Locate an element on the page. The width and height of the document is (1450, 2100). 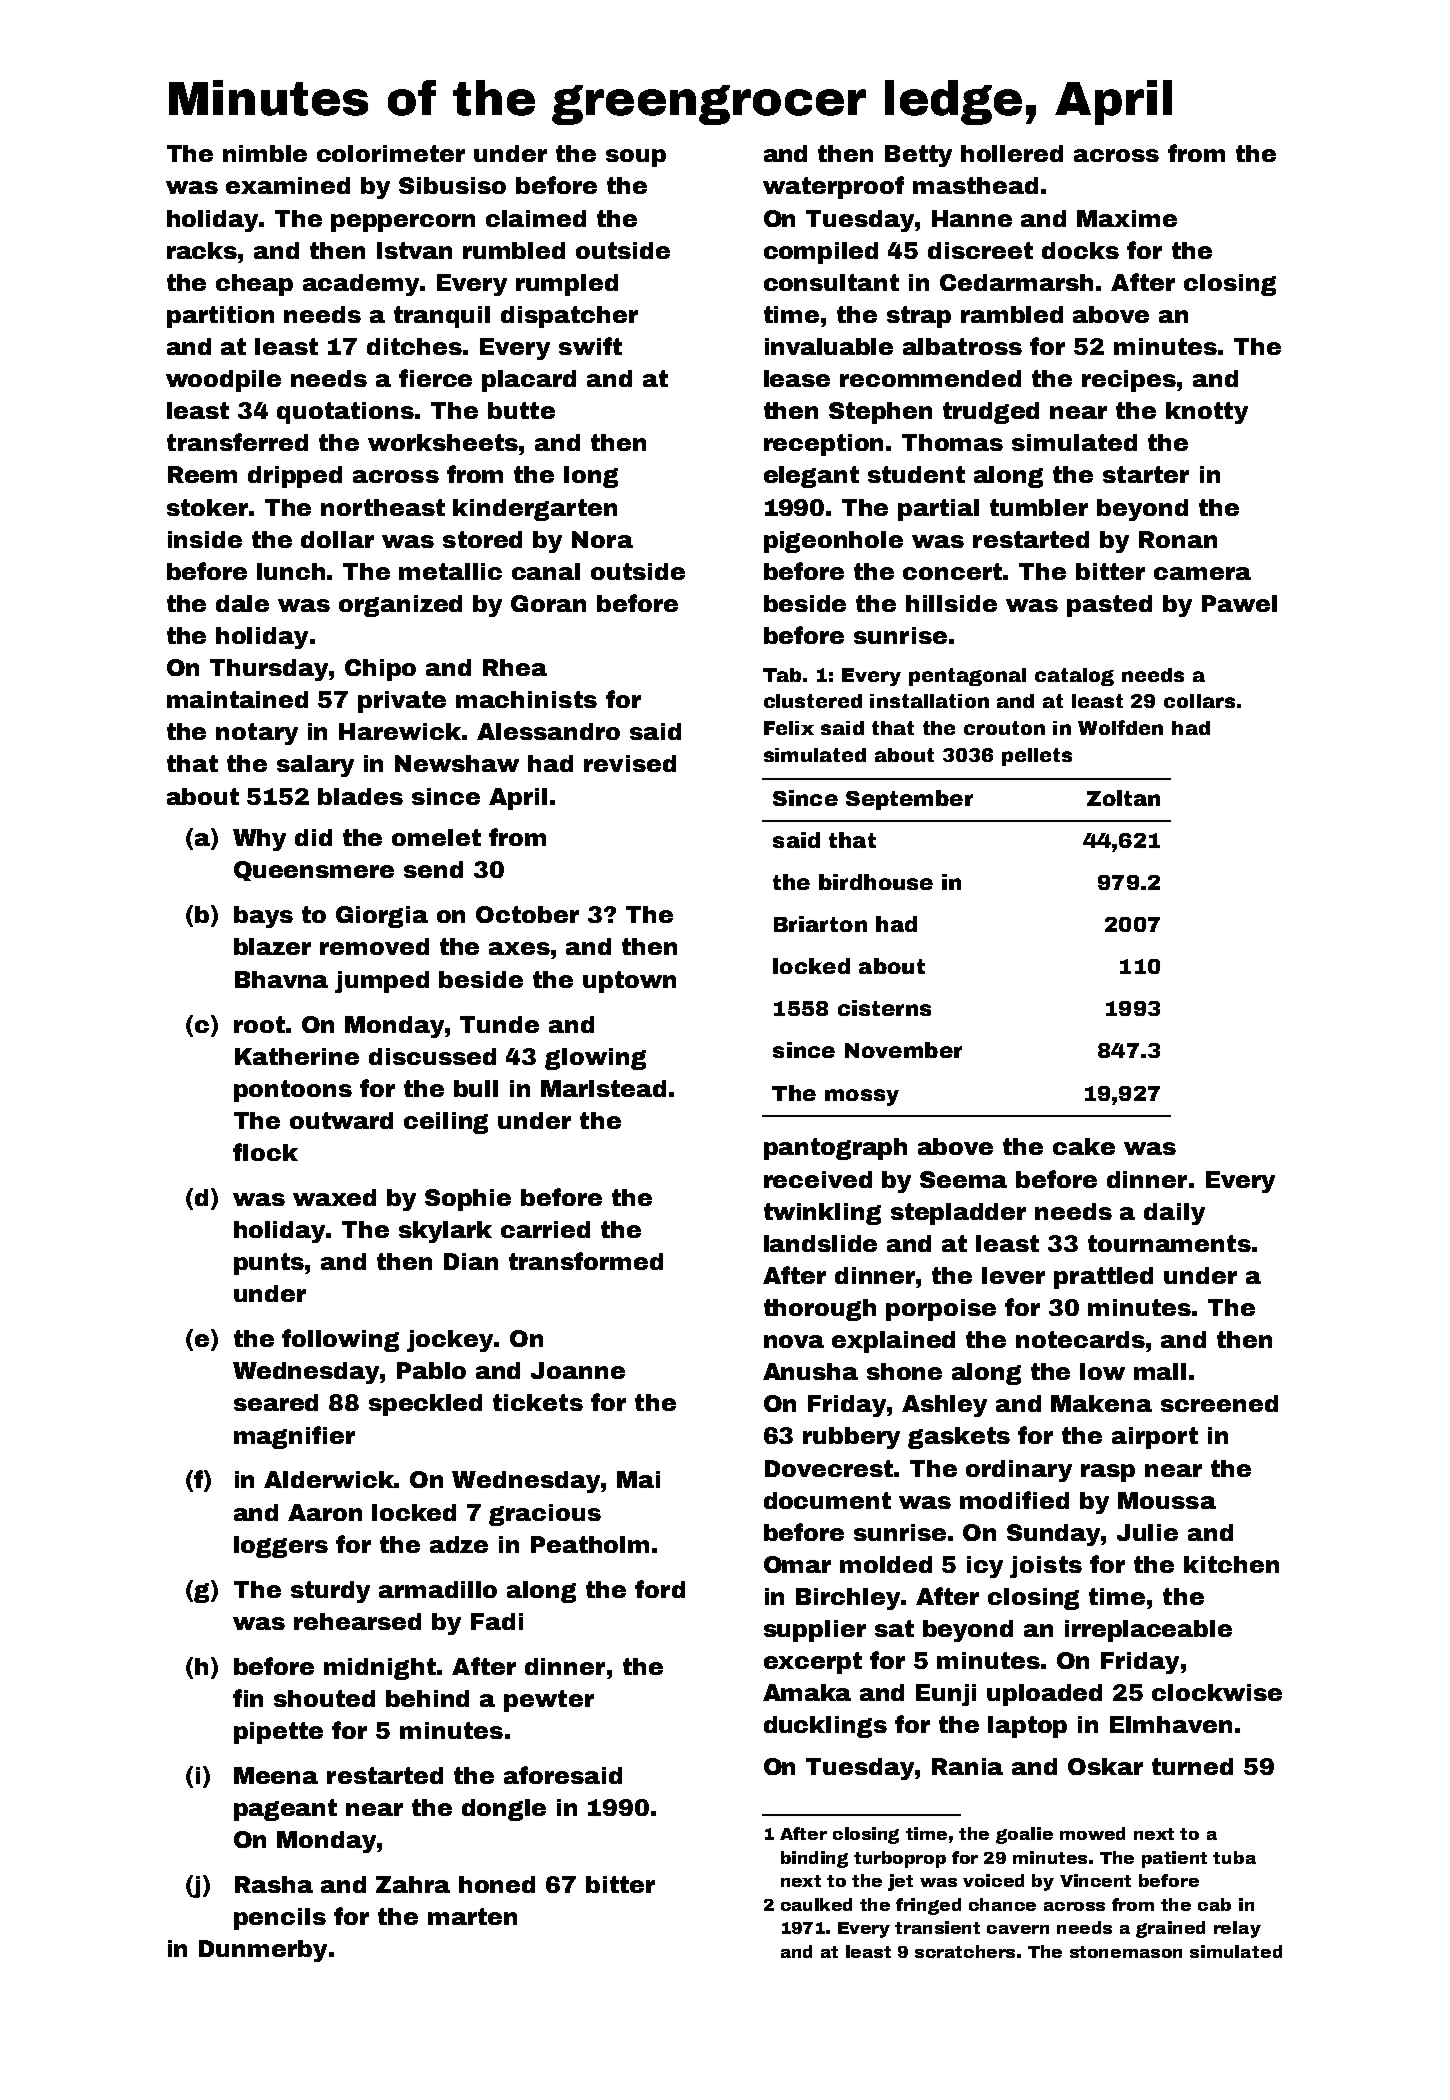
Giorgia is located at coordinates (382, 917).
